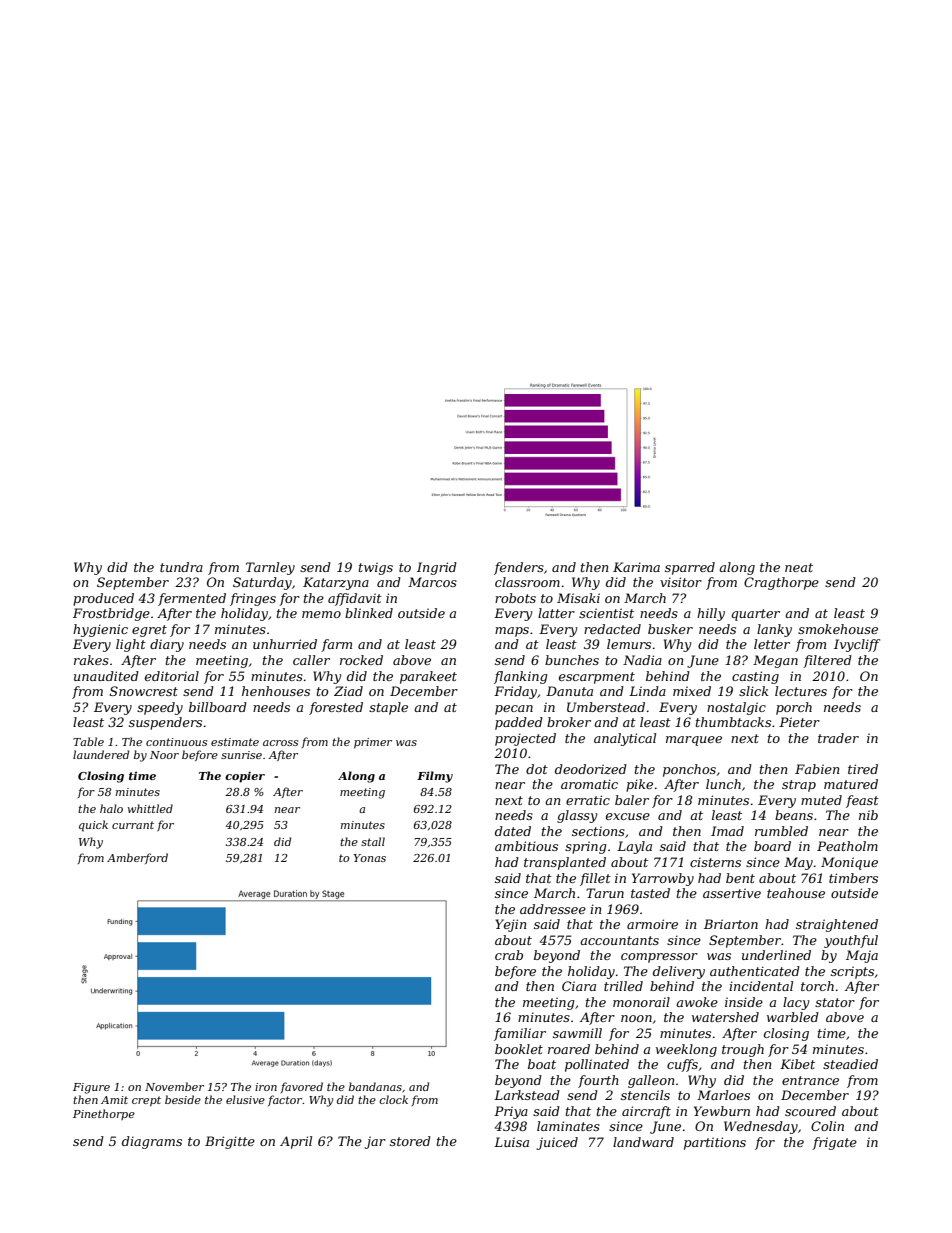 The height and width of the document is (1233, 952). What do you see at coordinates (715, 1143) in the document?
I see `partitions` at bounding box center [715, 1143].
